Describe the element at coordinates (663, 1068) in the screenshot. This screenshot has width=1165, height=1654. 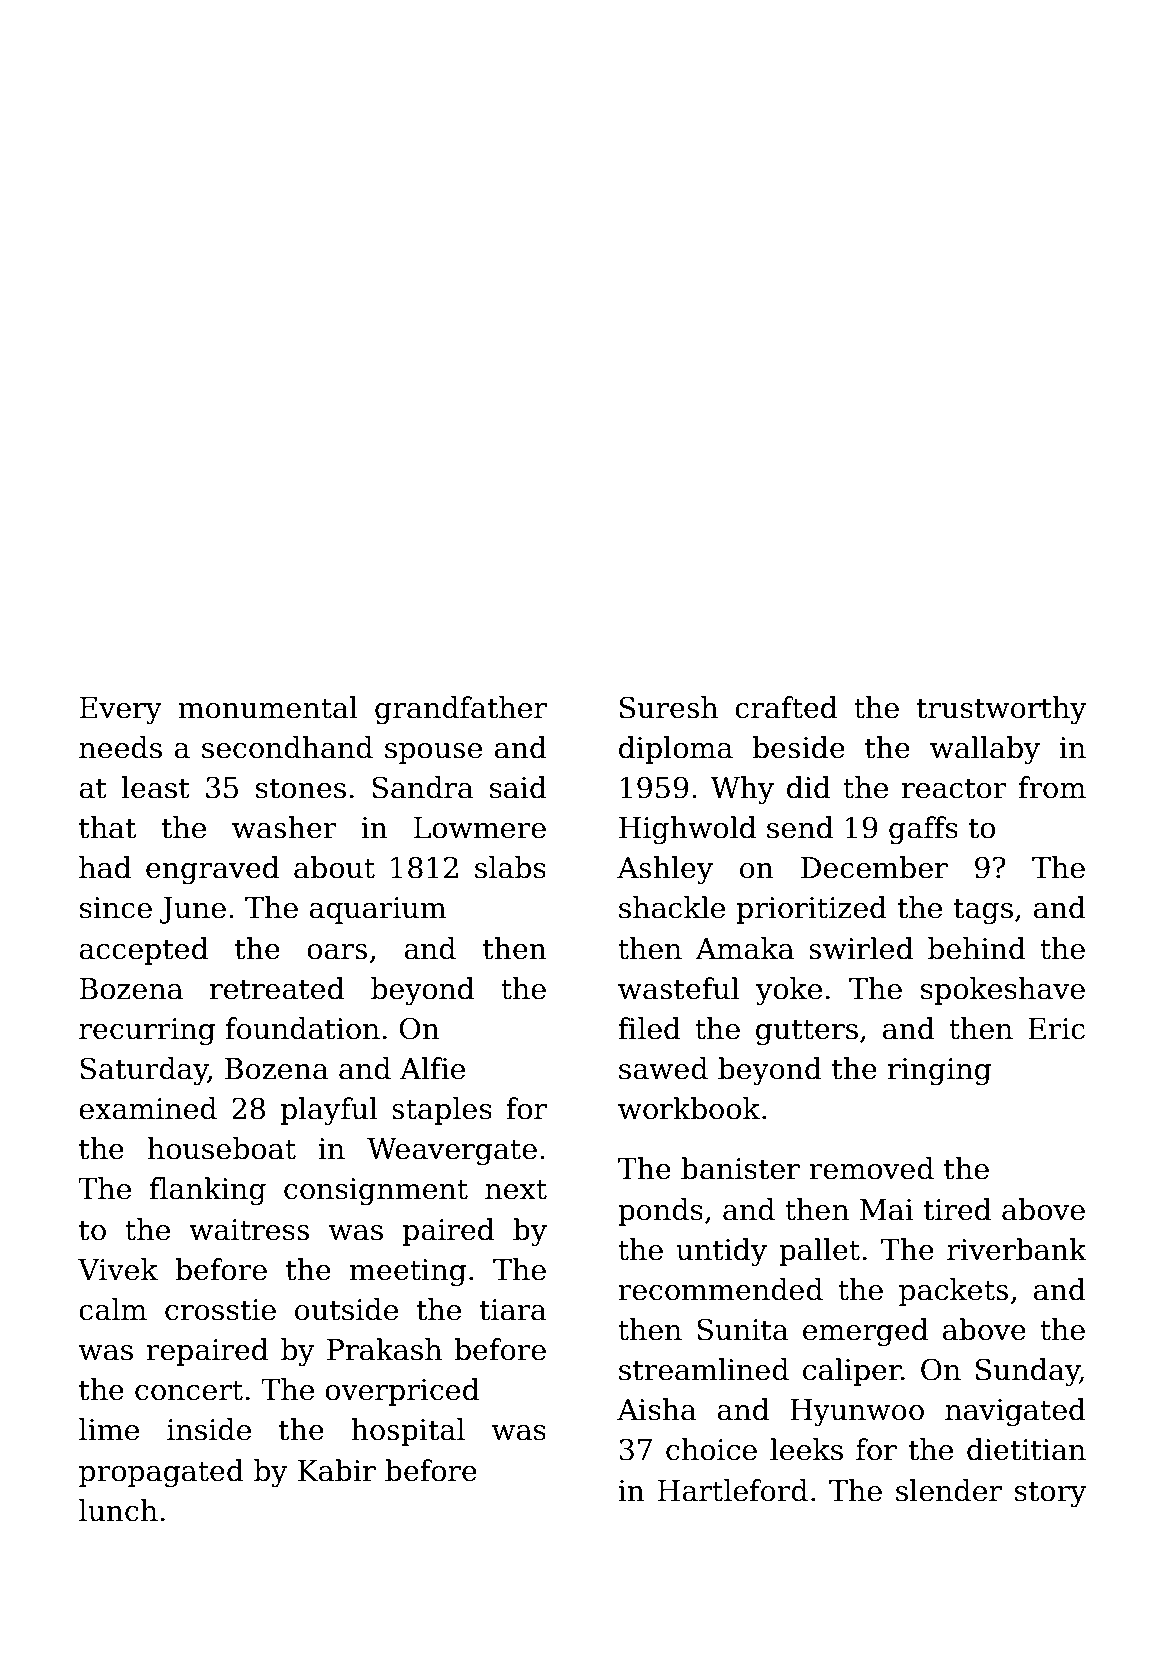
I see `sawed` at that location.
